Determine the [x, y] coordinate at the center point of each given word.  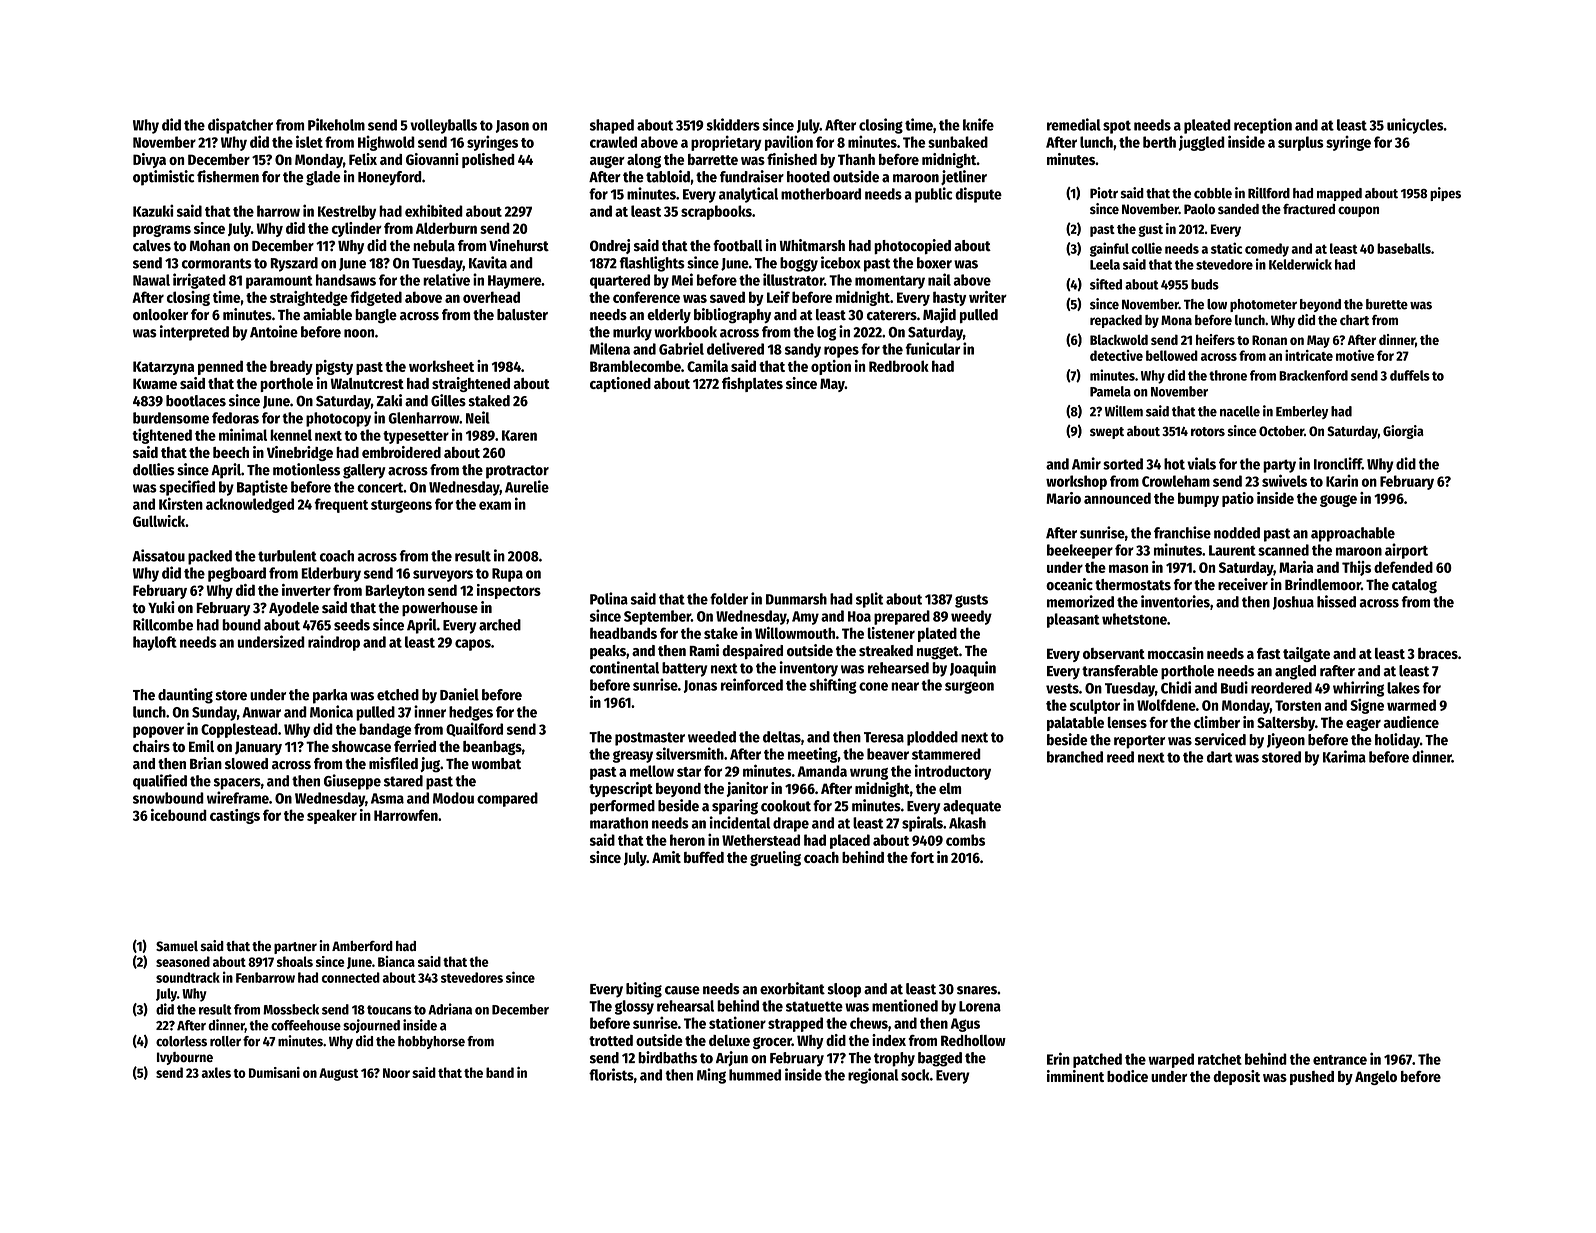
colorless [181, 1041]
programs [162, 231]
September [657, 617]
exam [495, 505]
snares [977, 990]
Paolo [1199, 209]
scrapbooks [716, 212]
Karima [1344, 756]
